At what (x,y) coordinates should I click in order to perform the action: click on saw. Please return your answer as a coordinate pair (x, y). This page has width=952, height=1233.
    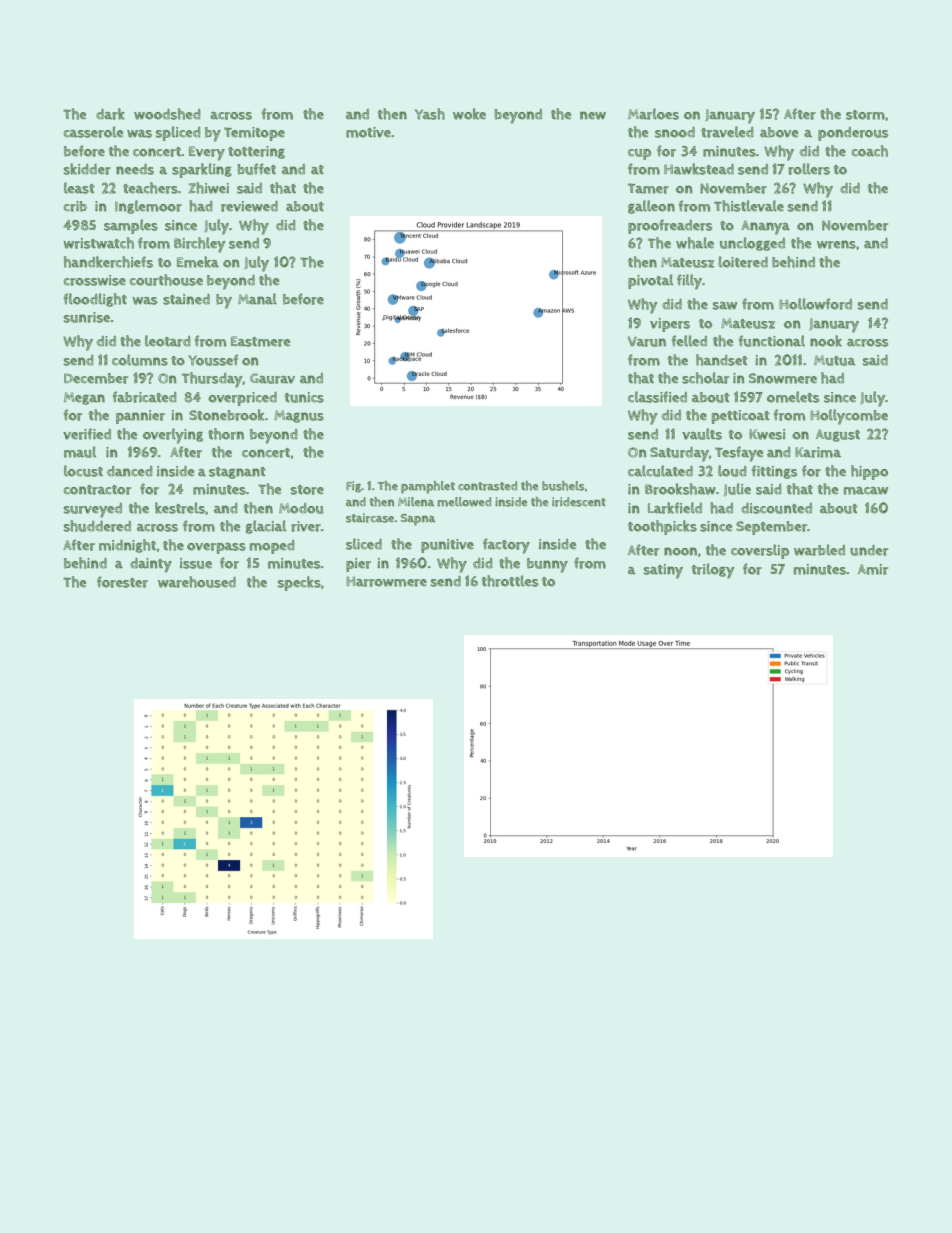
    Looking at the image, I should click on (725, 306).
